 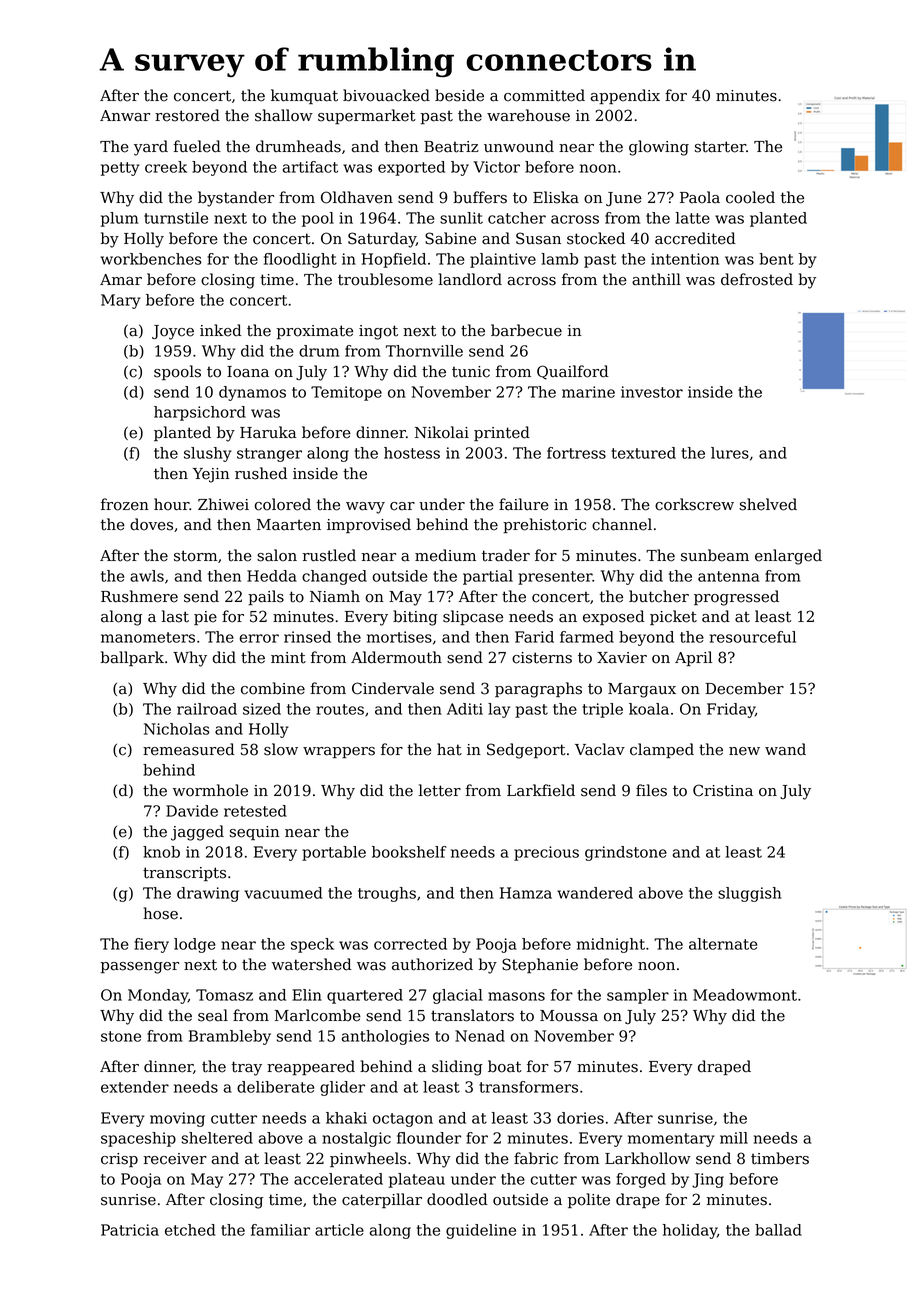 I want to click on jagged, so click(x=197, y=833).
